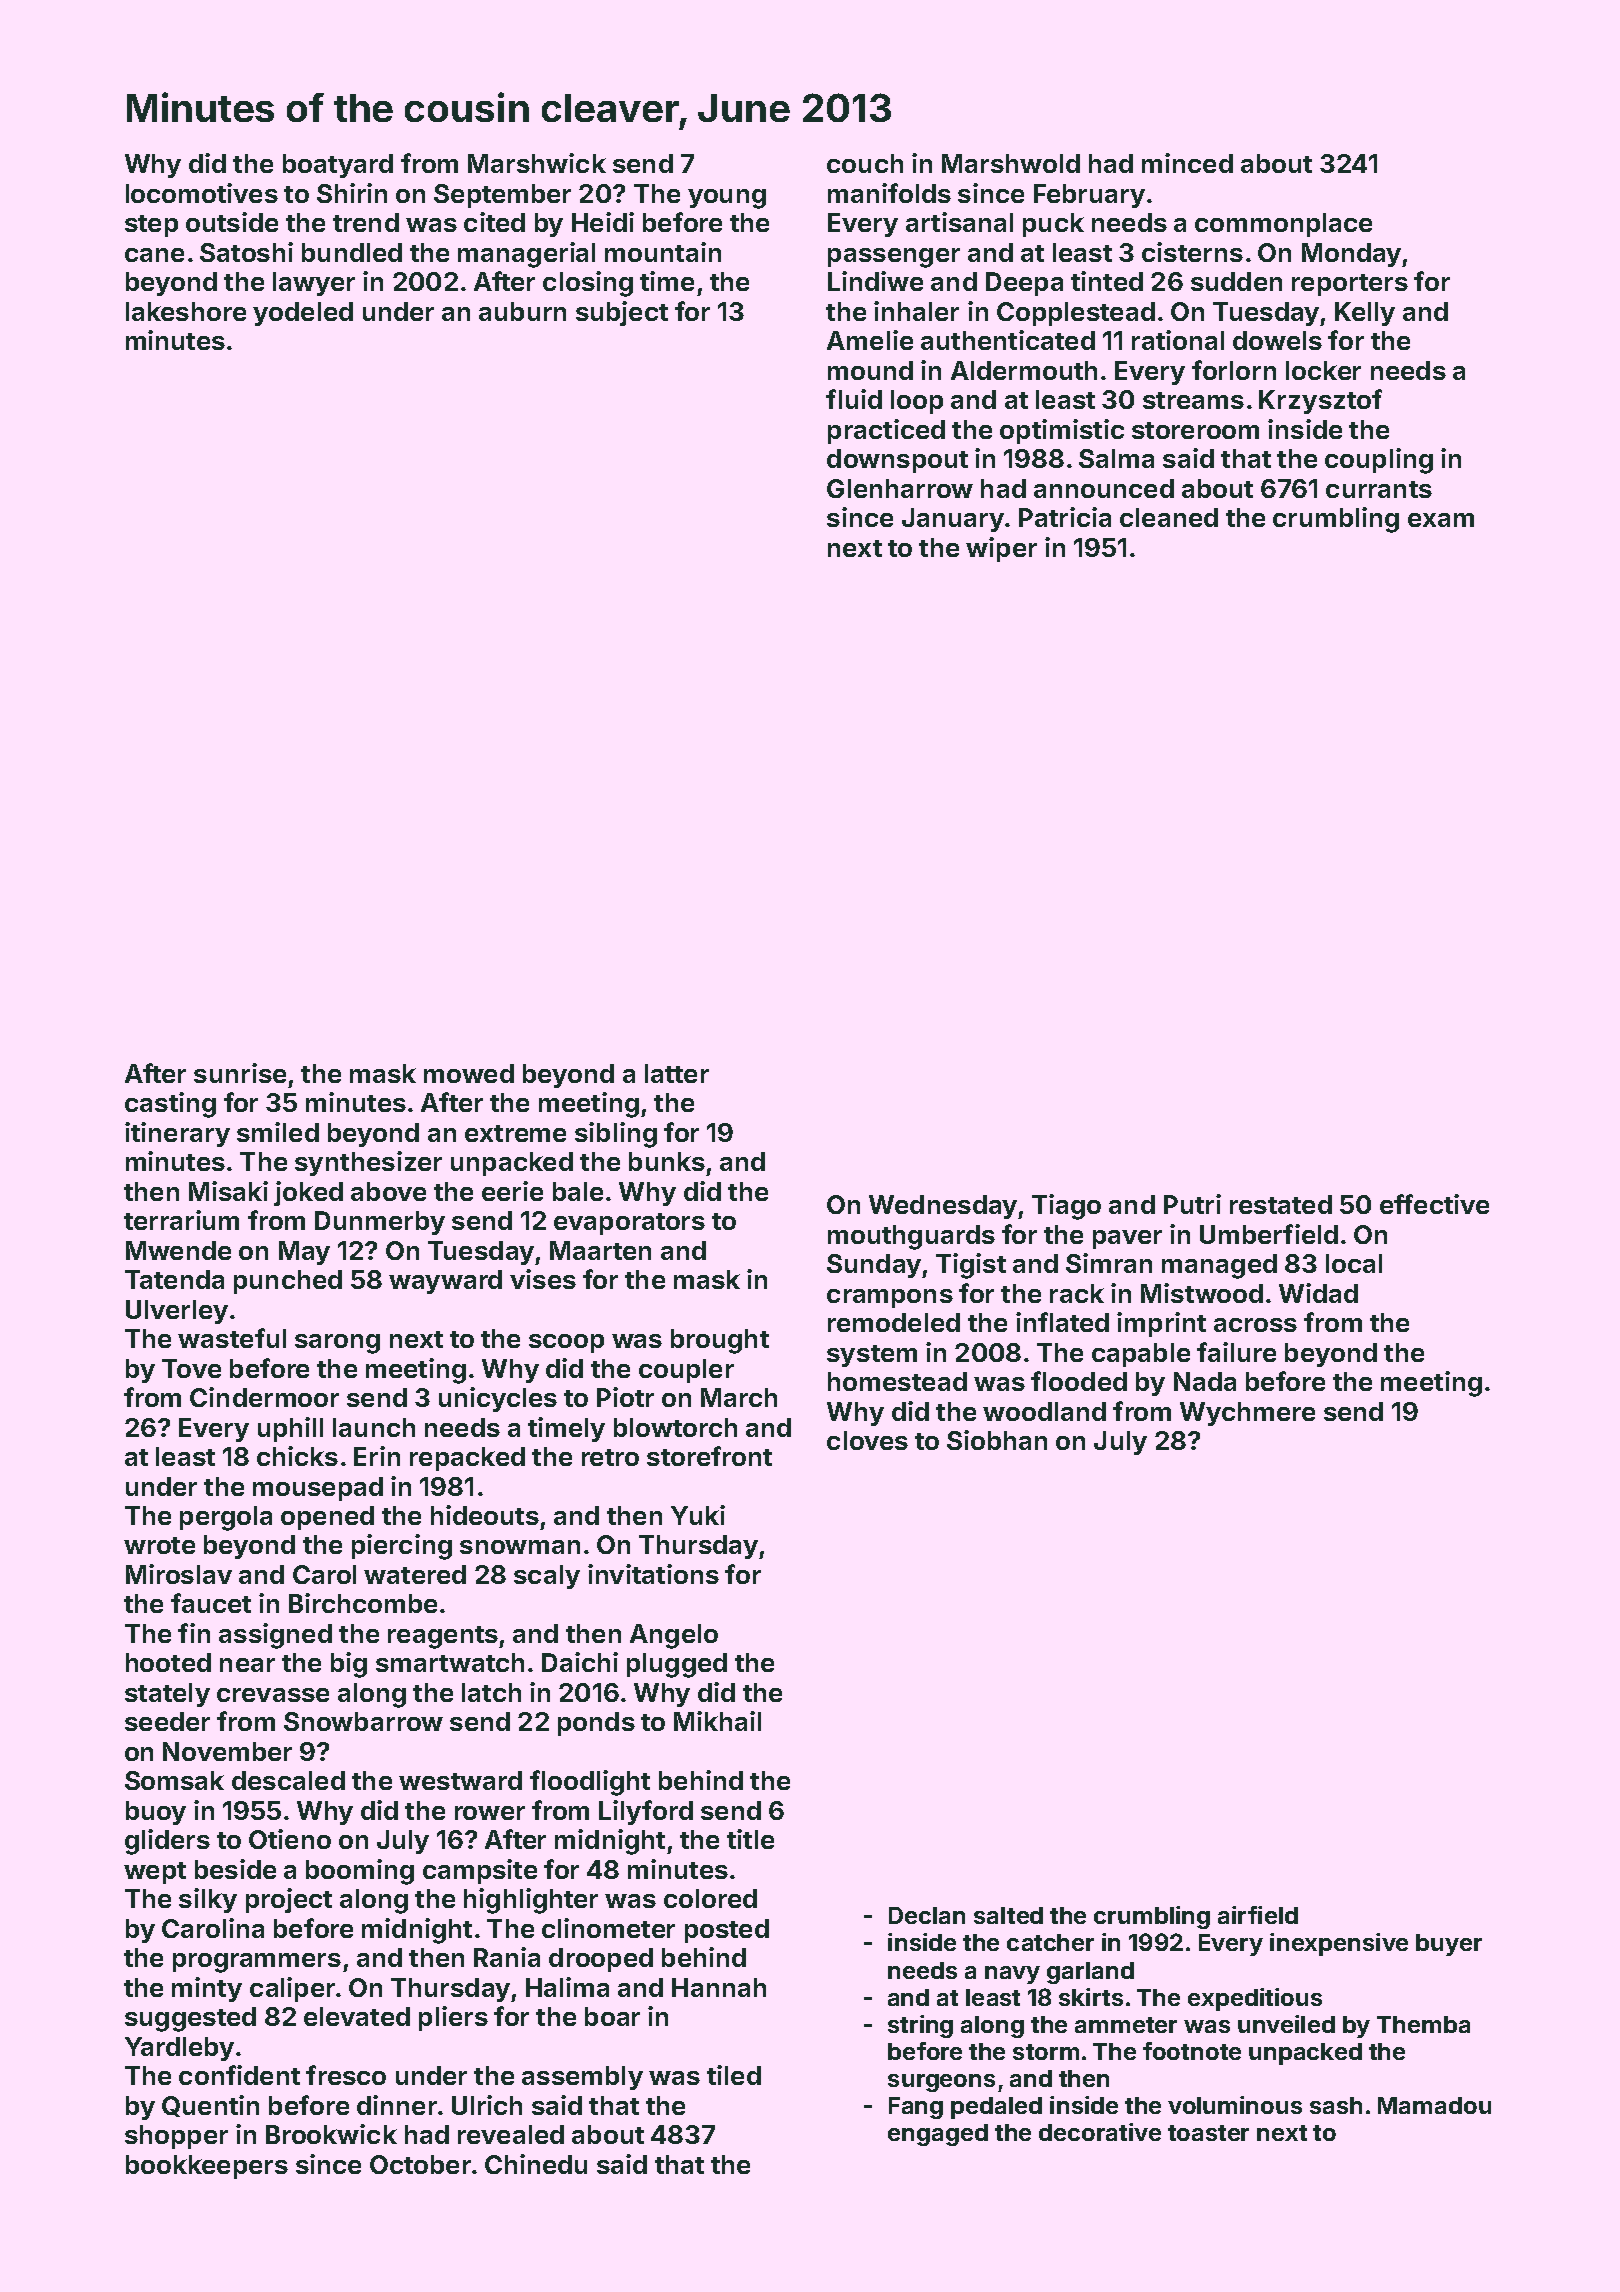 This page has width=1620, height=2292. What do you see at coordinates (1449, 1945) in the page?
I see `buyer` at bounding box center [1449, 1945].
